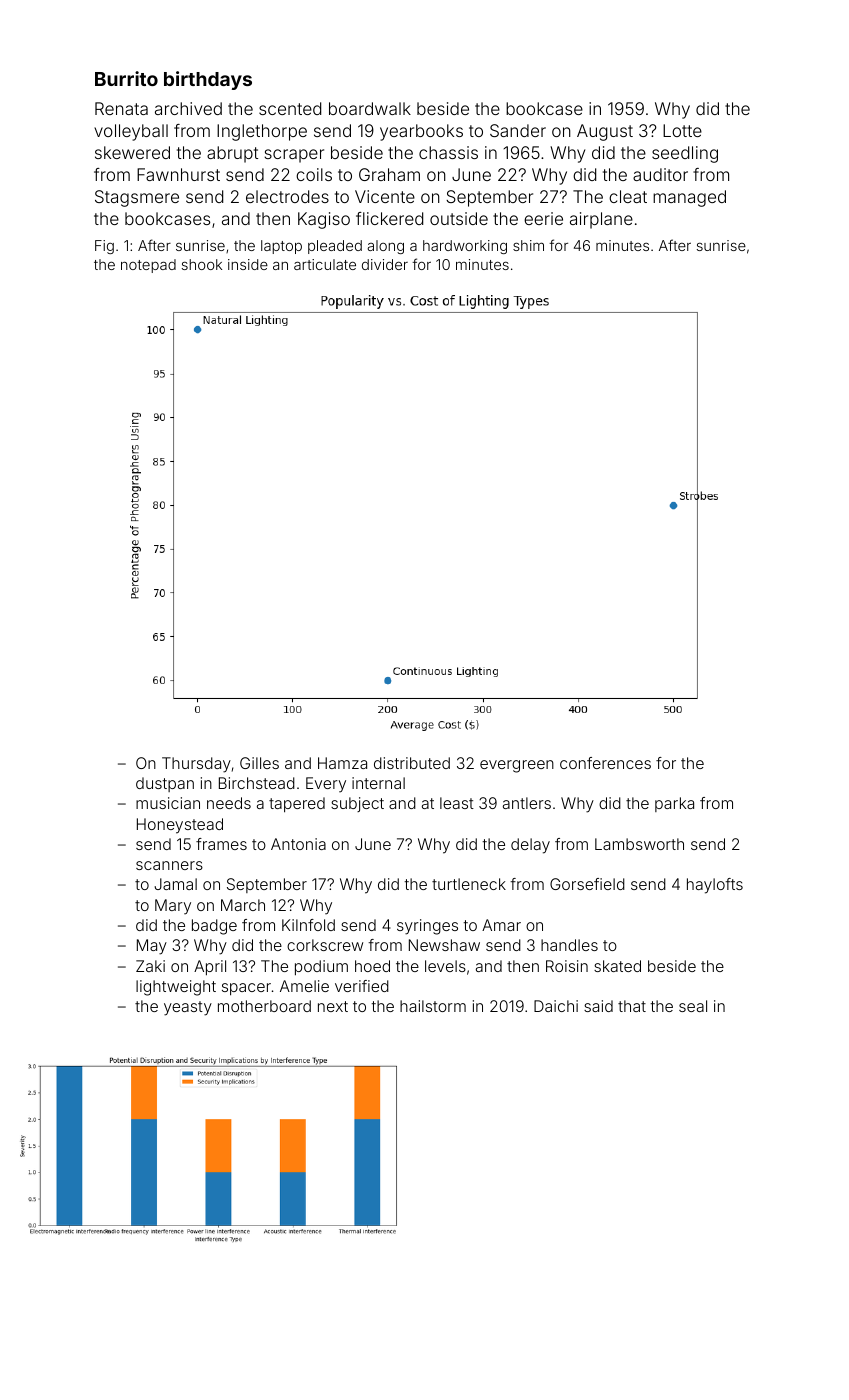 This image has height=1400, width=849. Describe the element at coordinates (208, 80) in the image. I see `birthdays` at that location.
